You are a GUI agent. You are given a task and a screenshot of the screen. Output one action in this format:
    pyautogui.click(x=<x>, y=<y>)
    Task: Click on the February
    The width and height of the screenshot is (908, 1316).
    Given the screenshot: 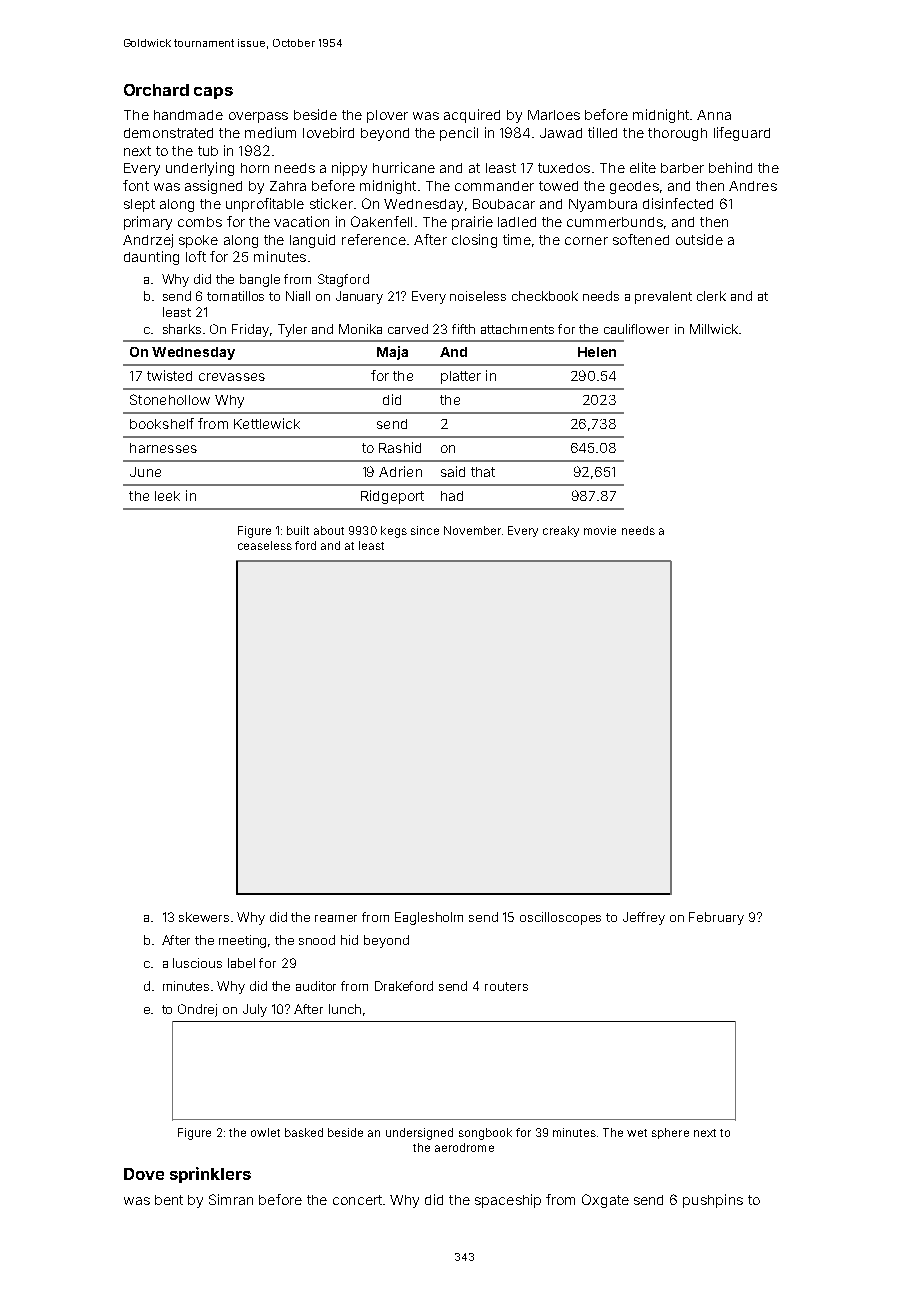 What is the action you would take?
    pyautogui.click(x=716, y=918)
